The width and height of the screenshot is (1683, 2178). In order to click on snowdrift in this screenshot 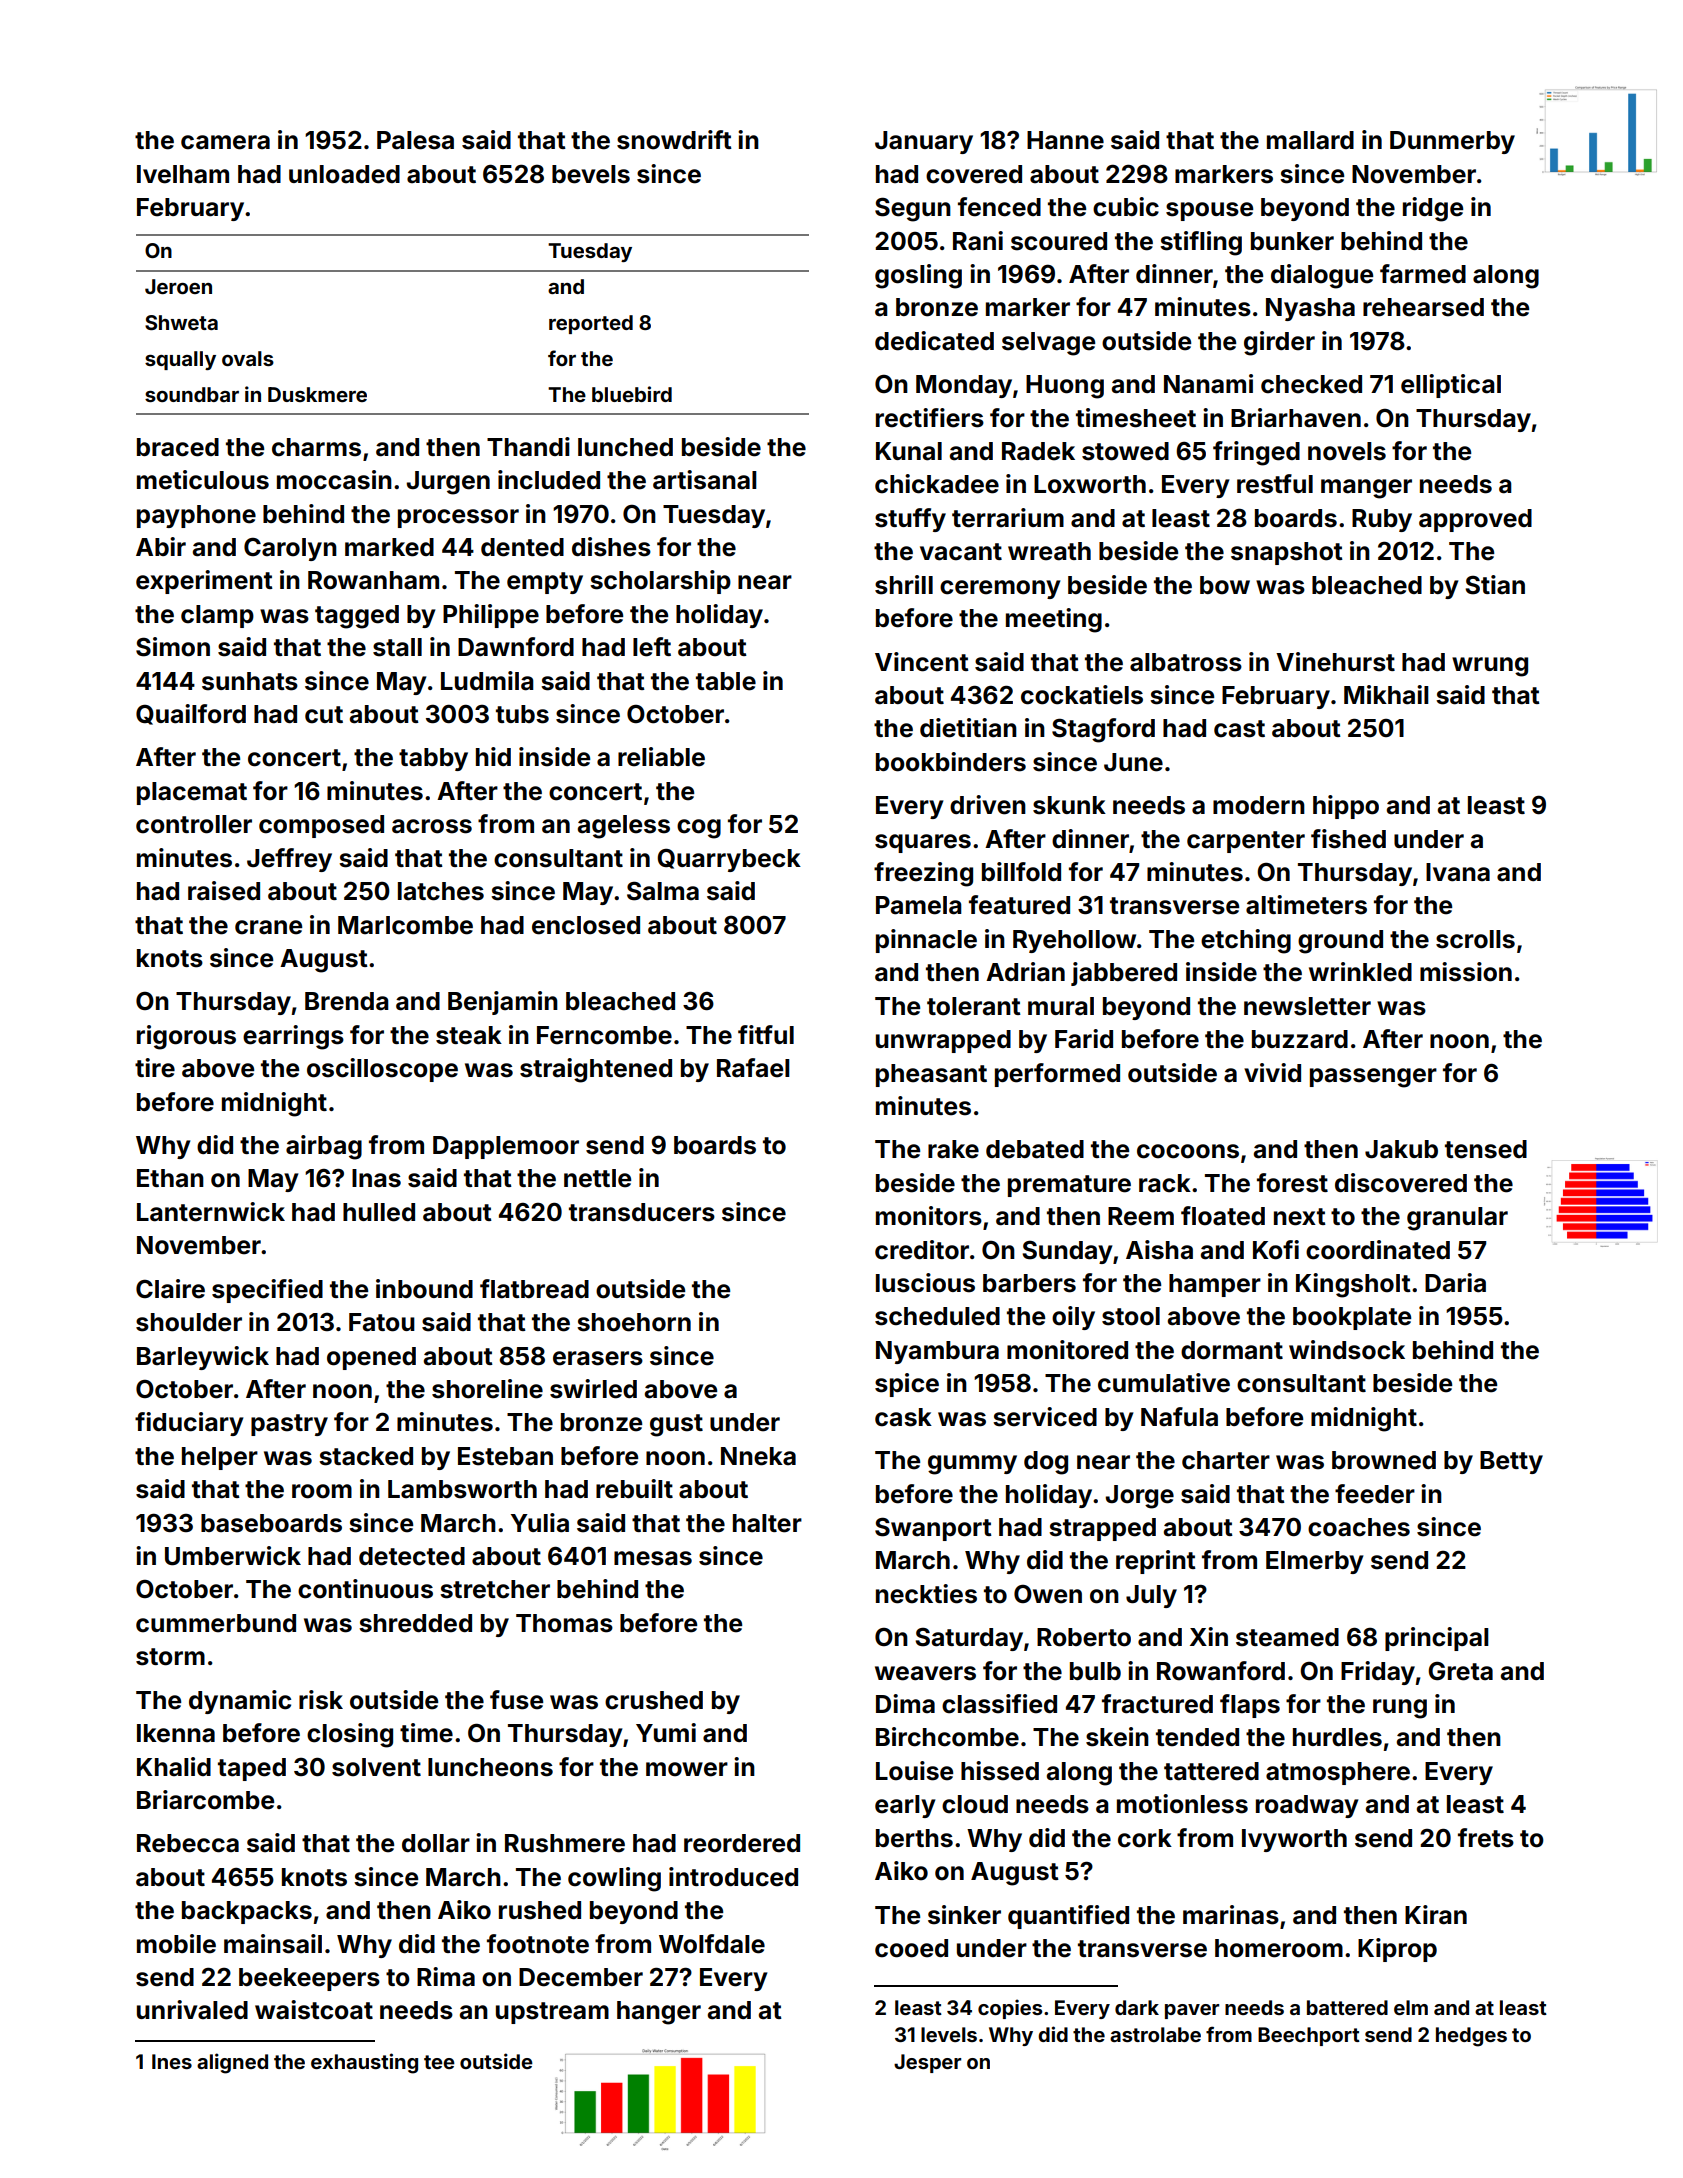, I will do `click(674, 140)`.
